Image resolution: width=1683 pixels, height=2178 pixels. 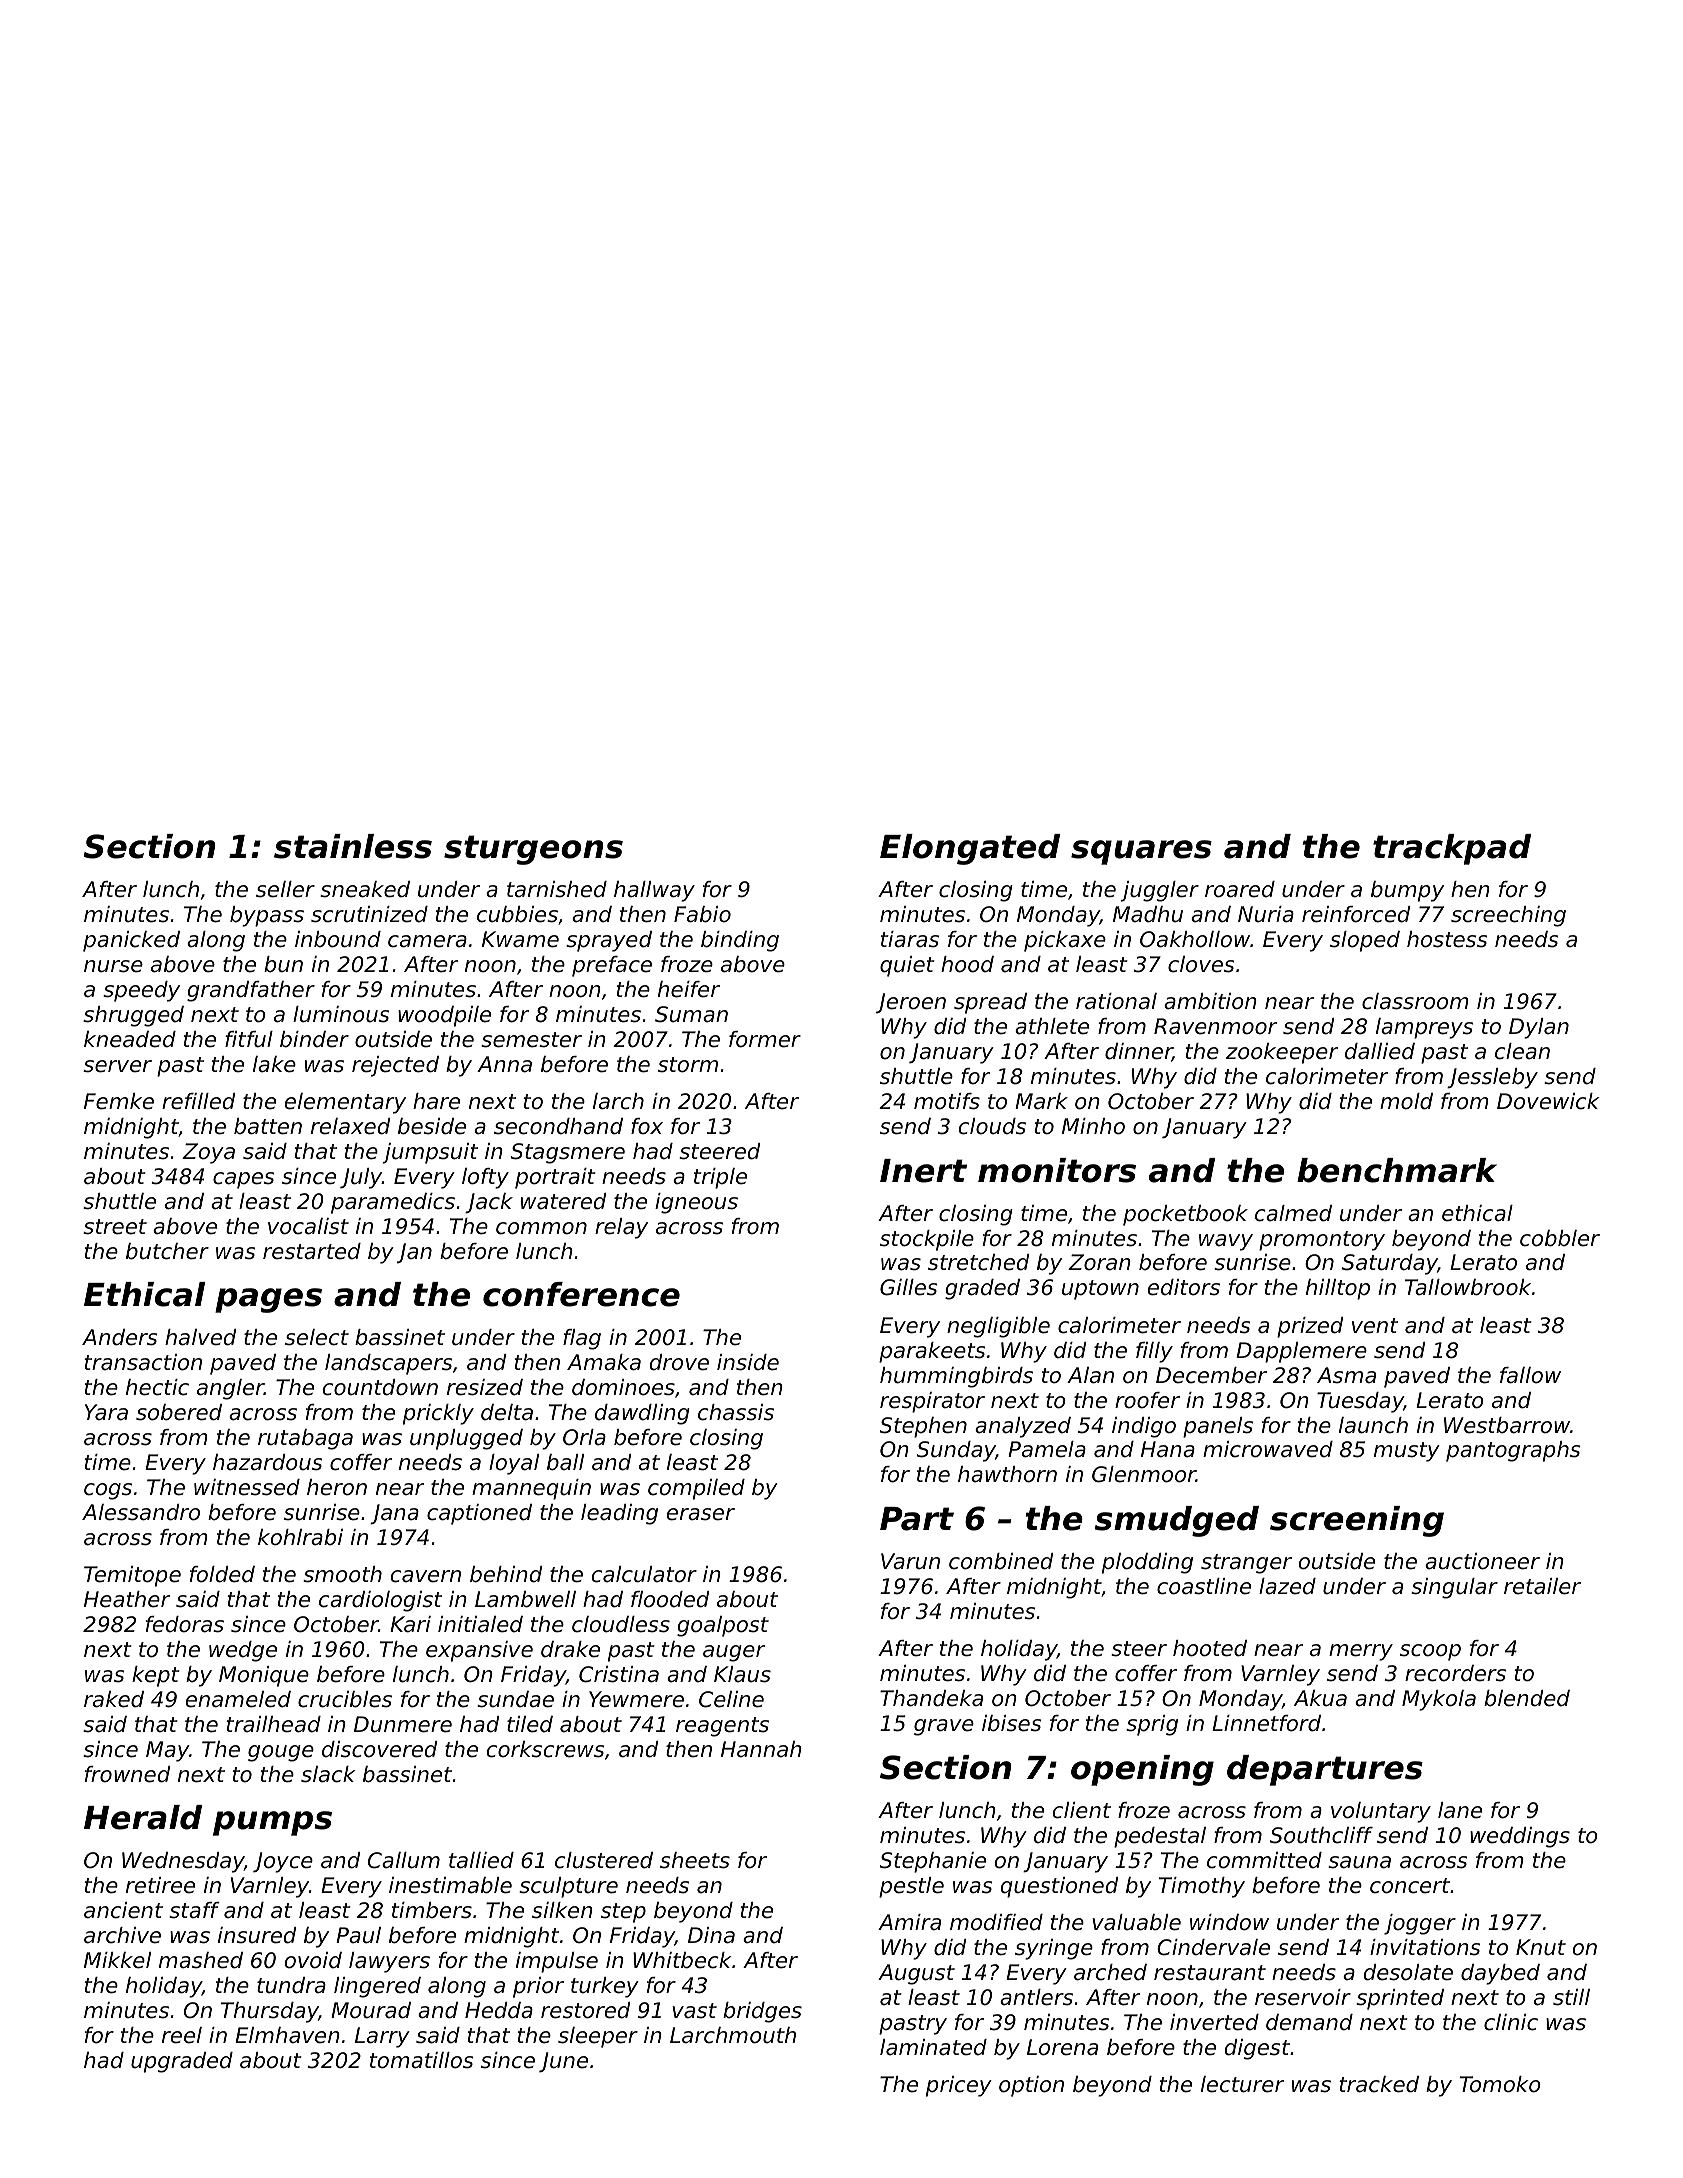 I want to click on sturgeons, so click(x=533, y=850).
